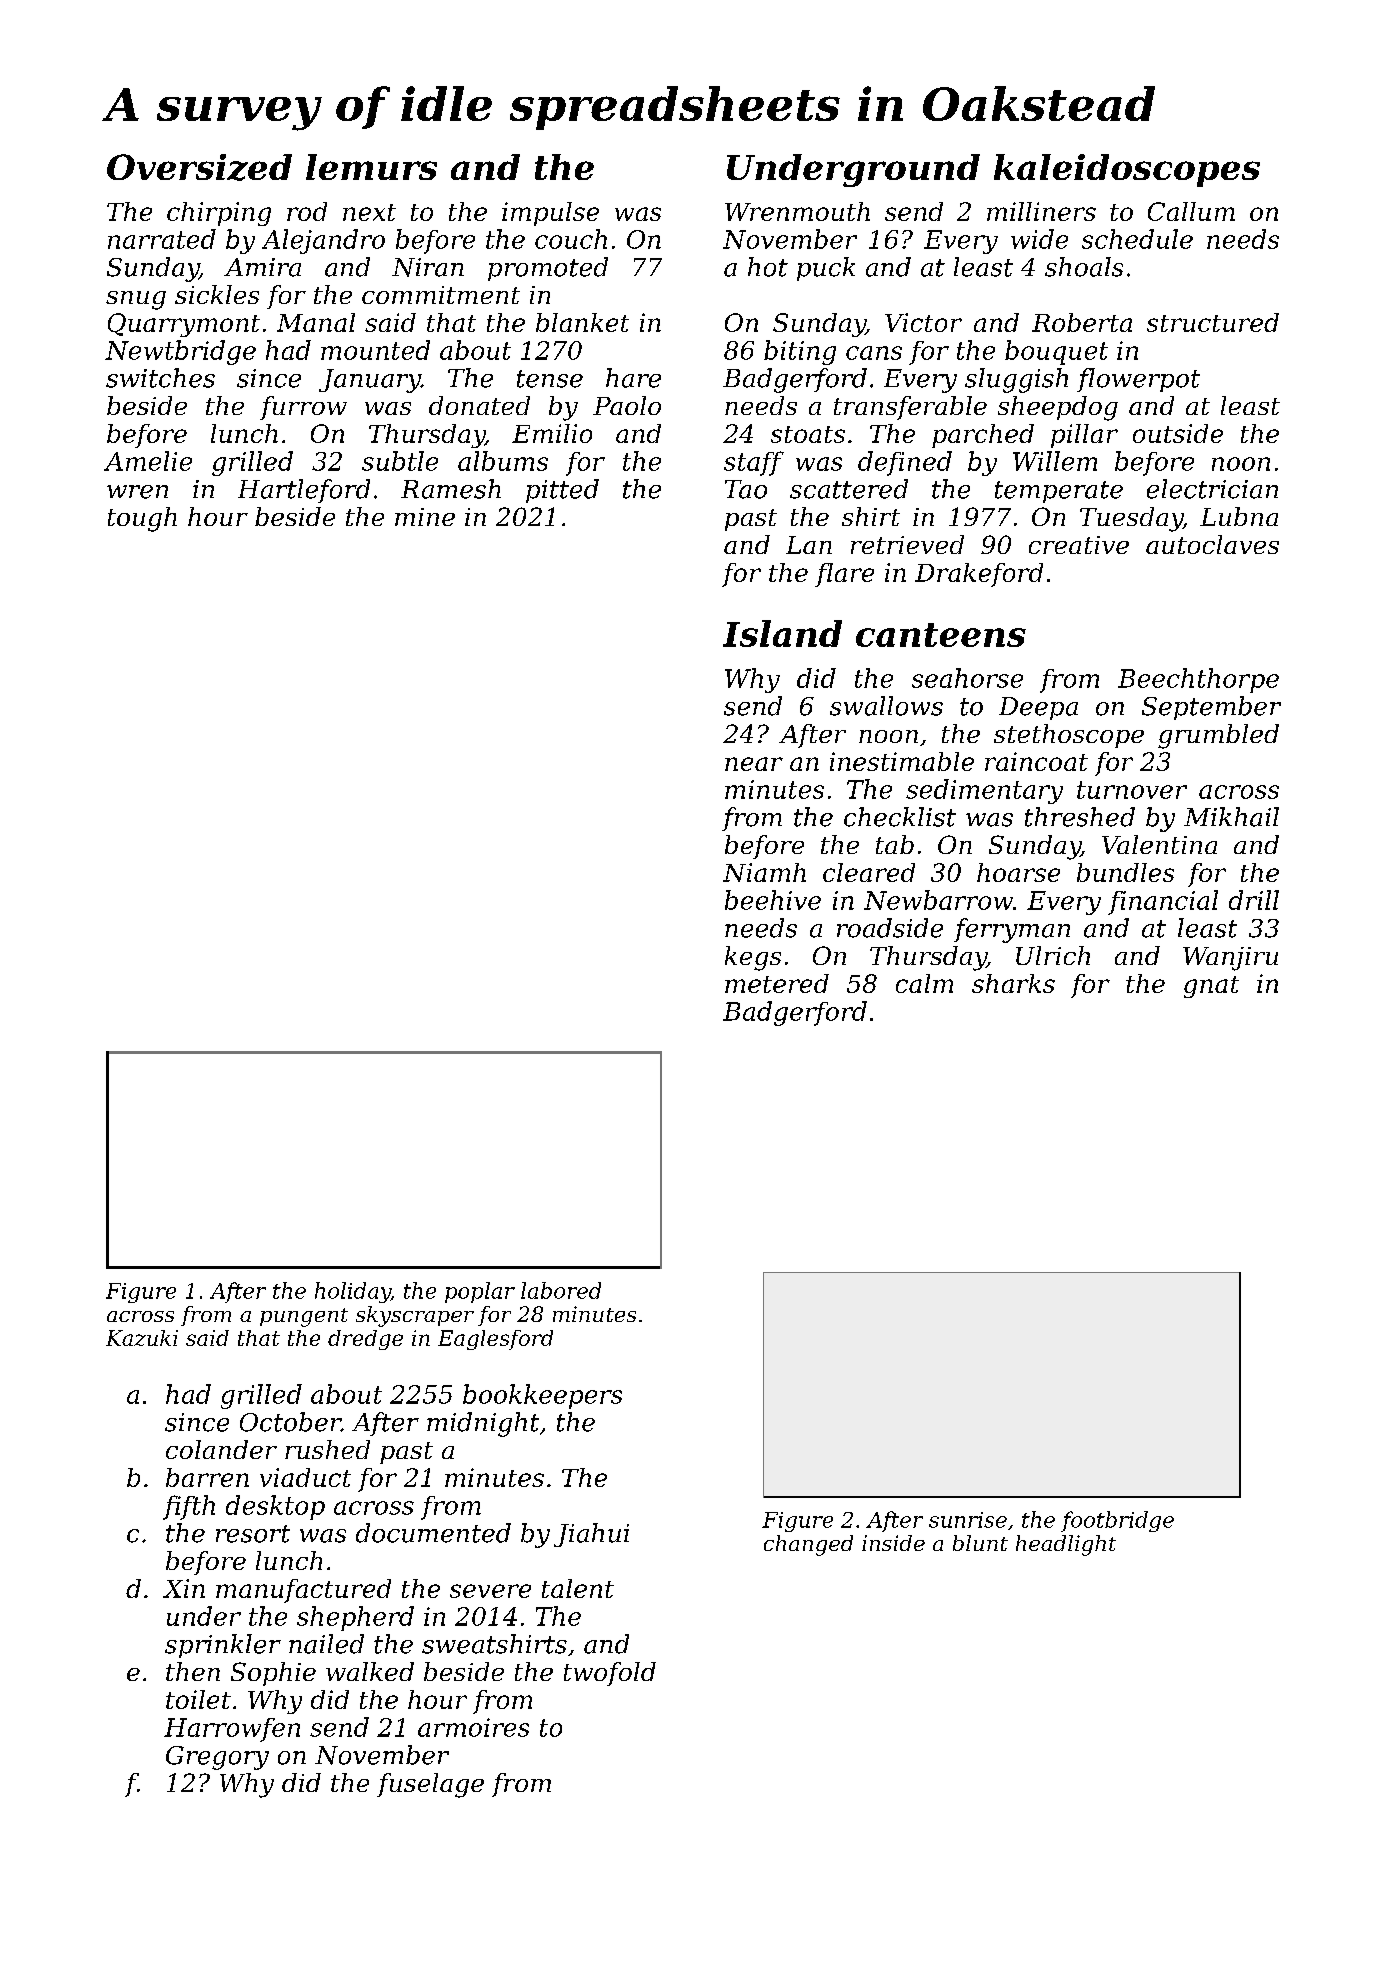 The width and height of the screenshot is (1386, 1969). What do you see at coordinates (924, 983) in the screenshot?
I see `calm` at bounding box center [924, 983].
